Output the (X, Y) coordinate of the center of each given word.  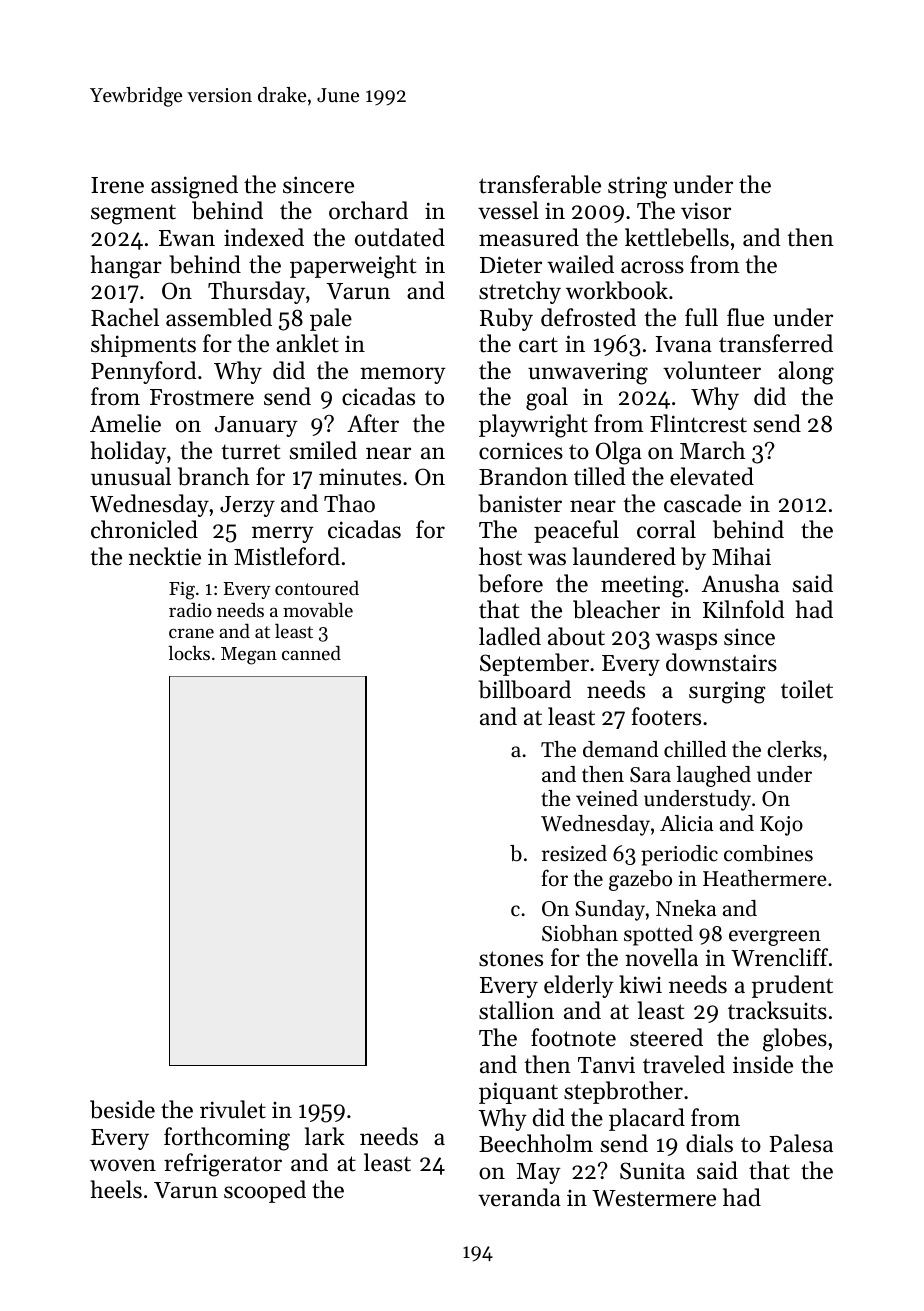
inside (763, 1064)
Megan (249, 656)
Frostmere (202, 397)
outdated (400, 237)
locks (189, 653)
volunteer (712, 370)
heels (116, 1189)
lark (325, 1136)
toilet (807, 689)
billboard (525, 689)
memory (403, 375)
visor (706, 211)
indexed (264, 237)
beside (122, 1109)
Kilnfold (744, 609)
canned (311, 653)
